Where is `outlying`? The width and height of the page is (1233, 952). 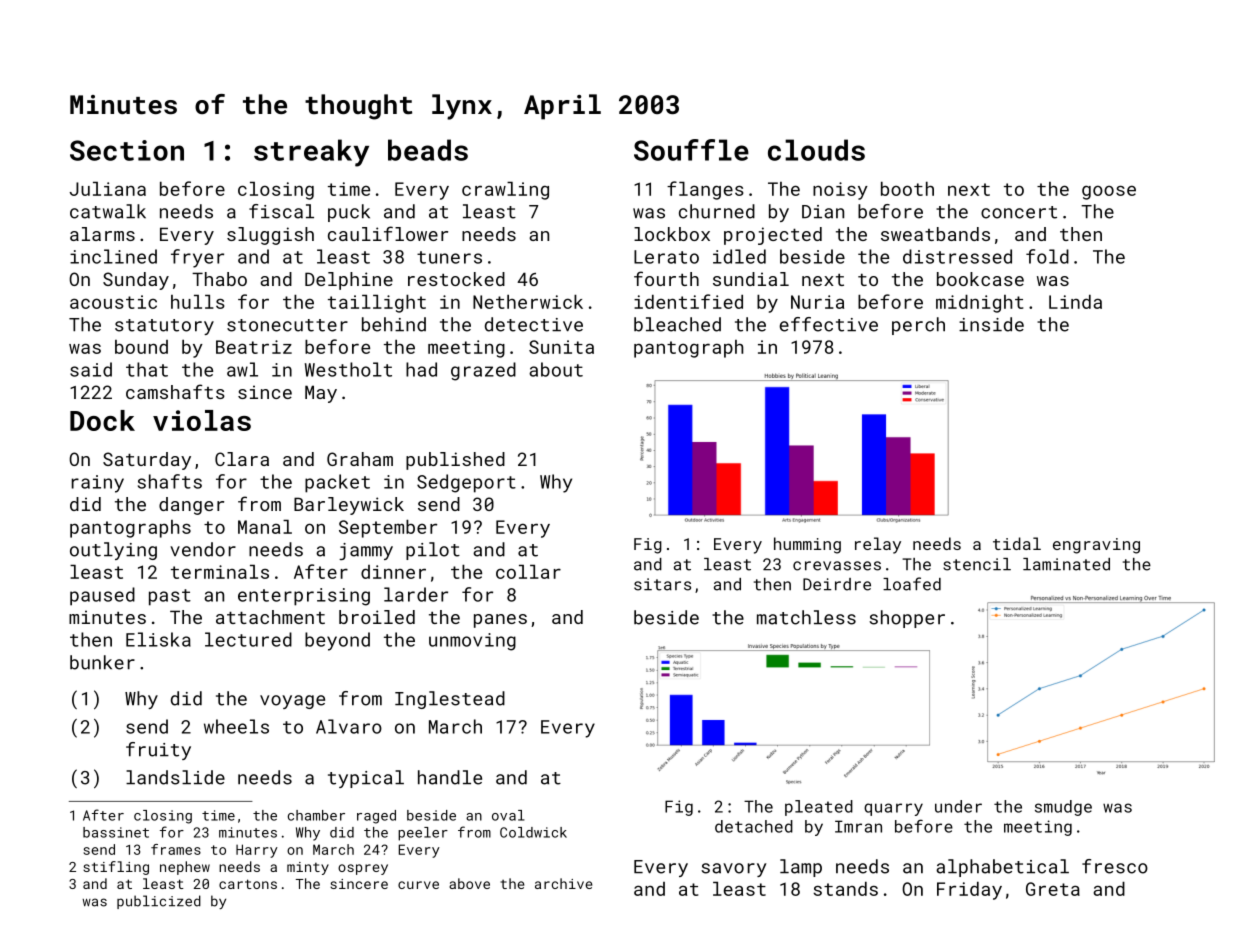 outlying is located at coordinates (113, 551).
